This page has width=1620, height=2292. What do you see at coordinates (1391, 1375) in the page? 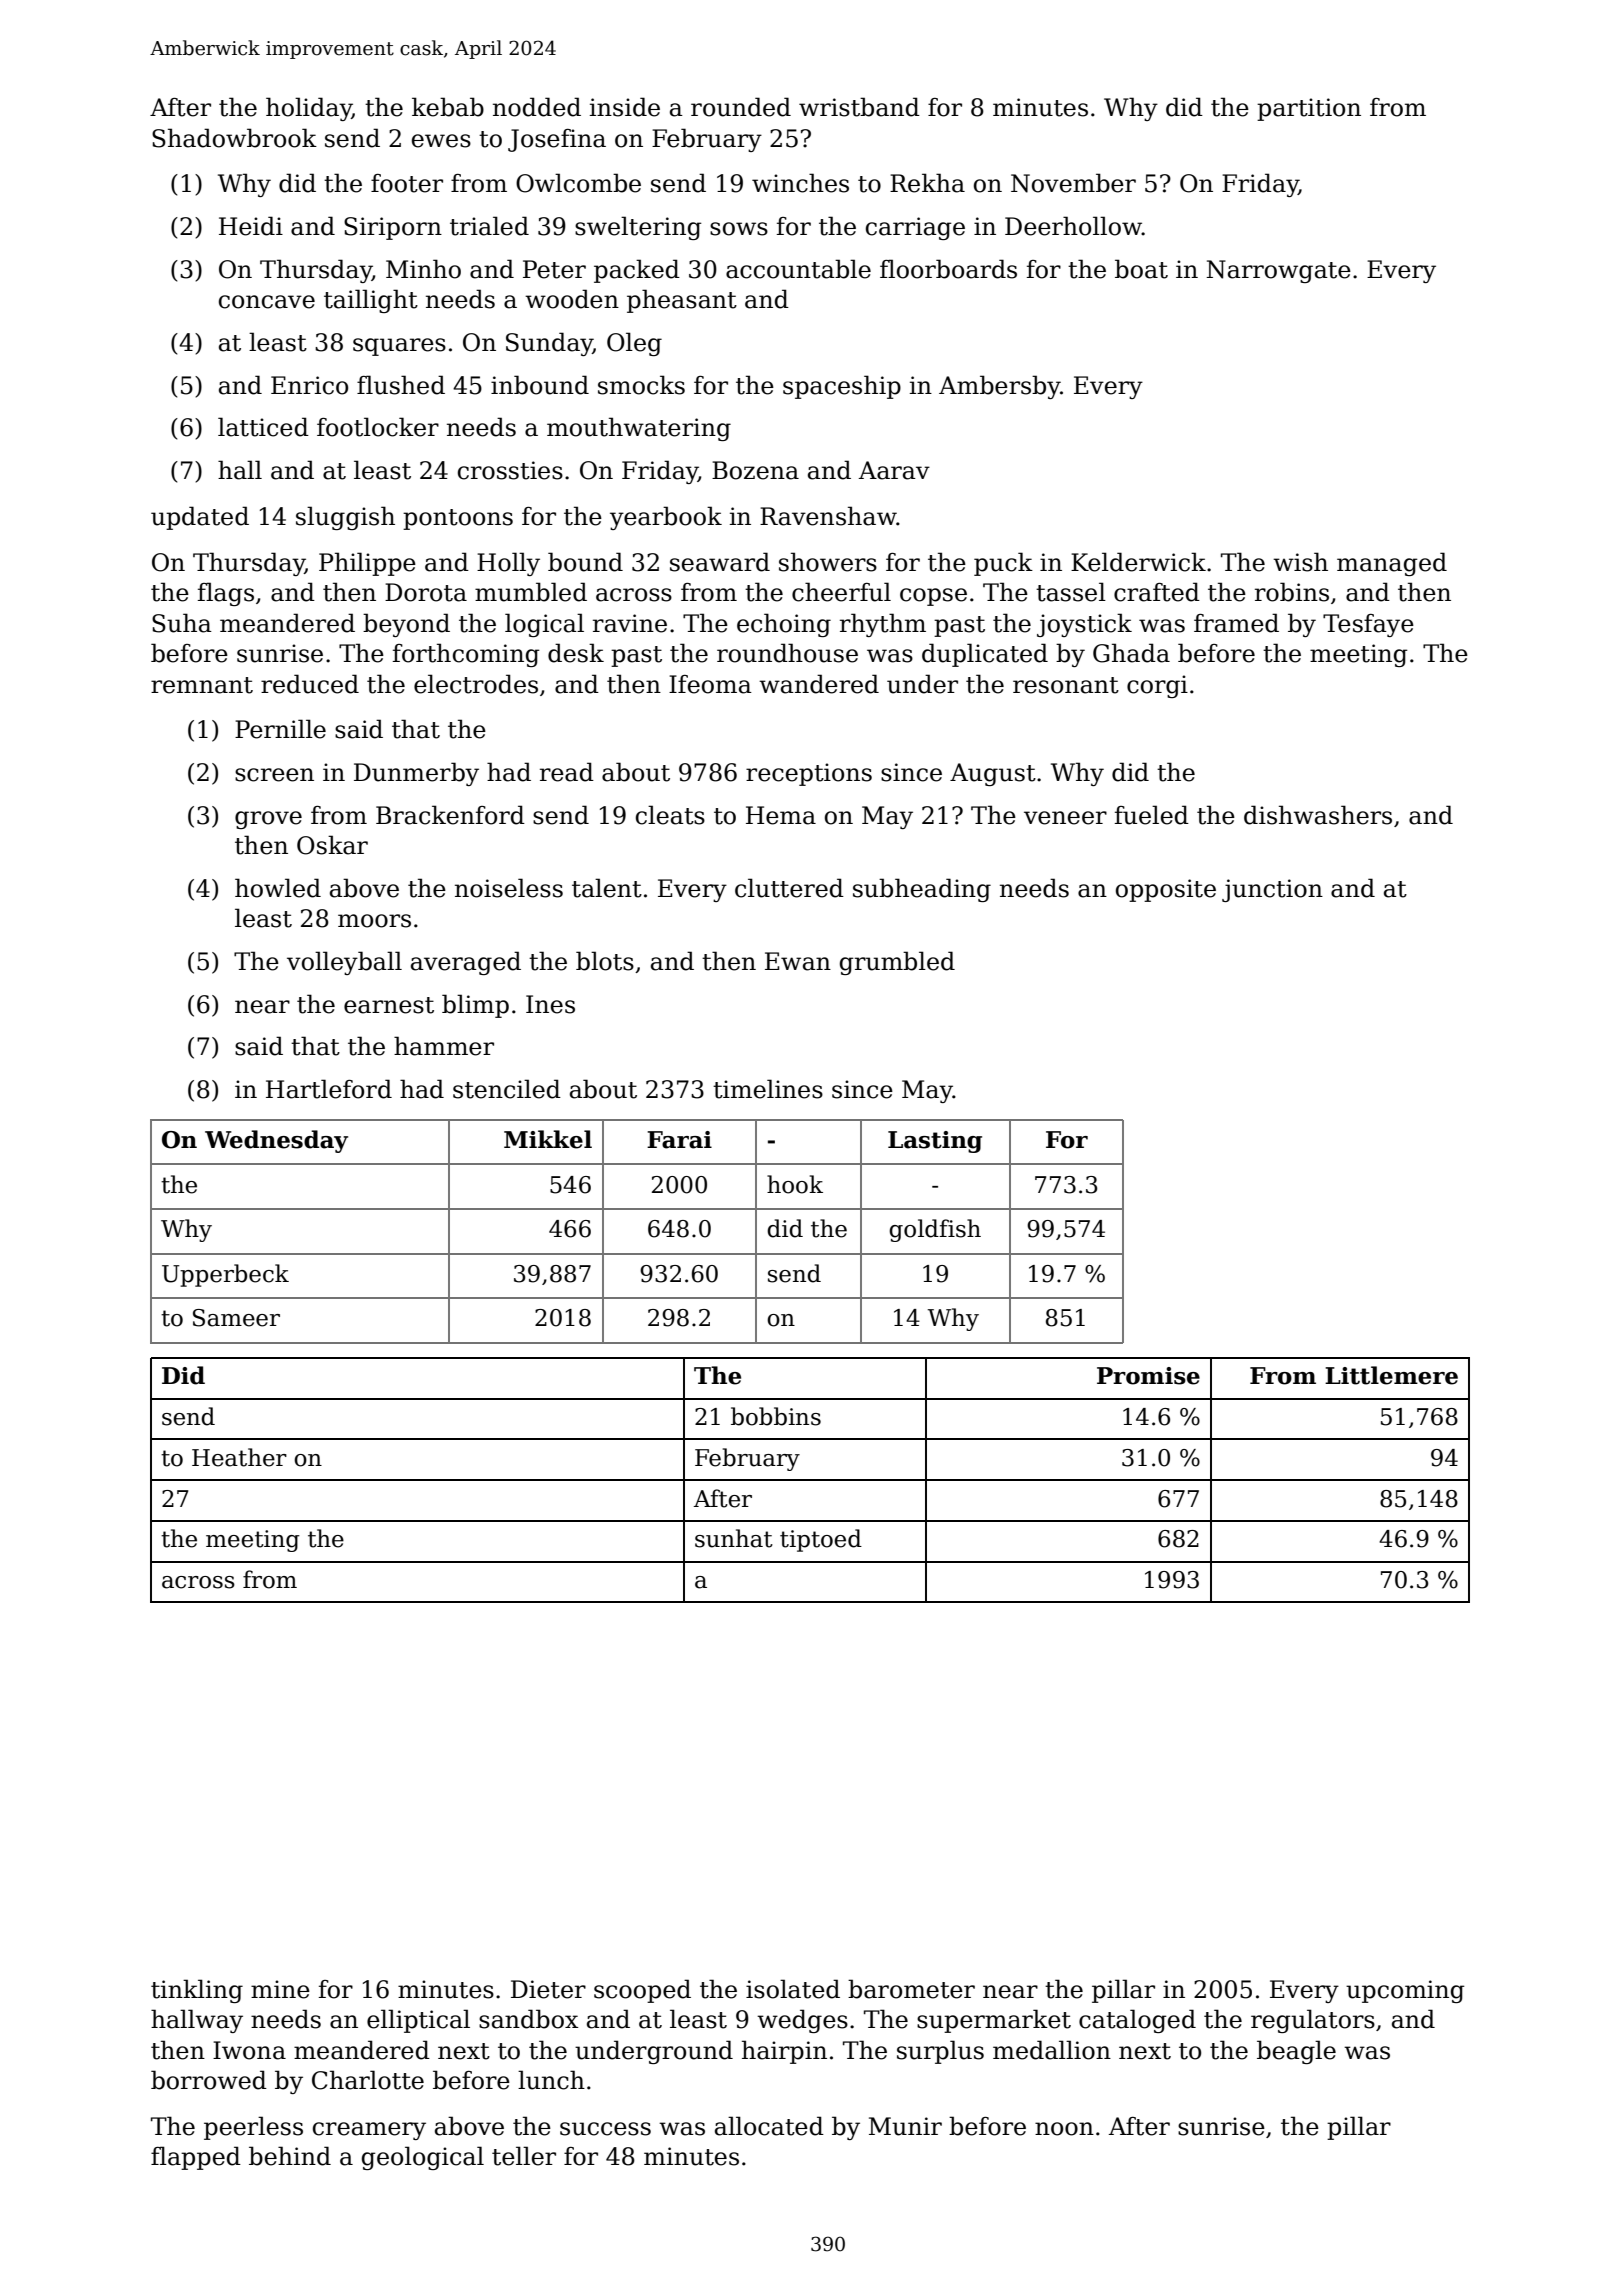
I see `Littlemere` at bounding box center [1391, 1375].
